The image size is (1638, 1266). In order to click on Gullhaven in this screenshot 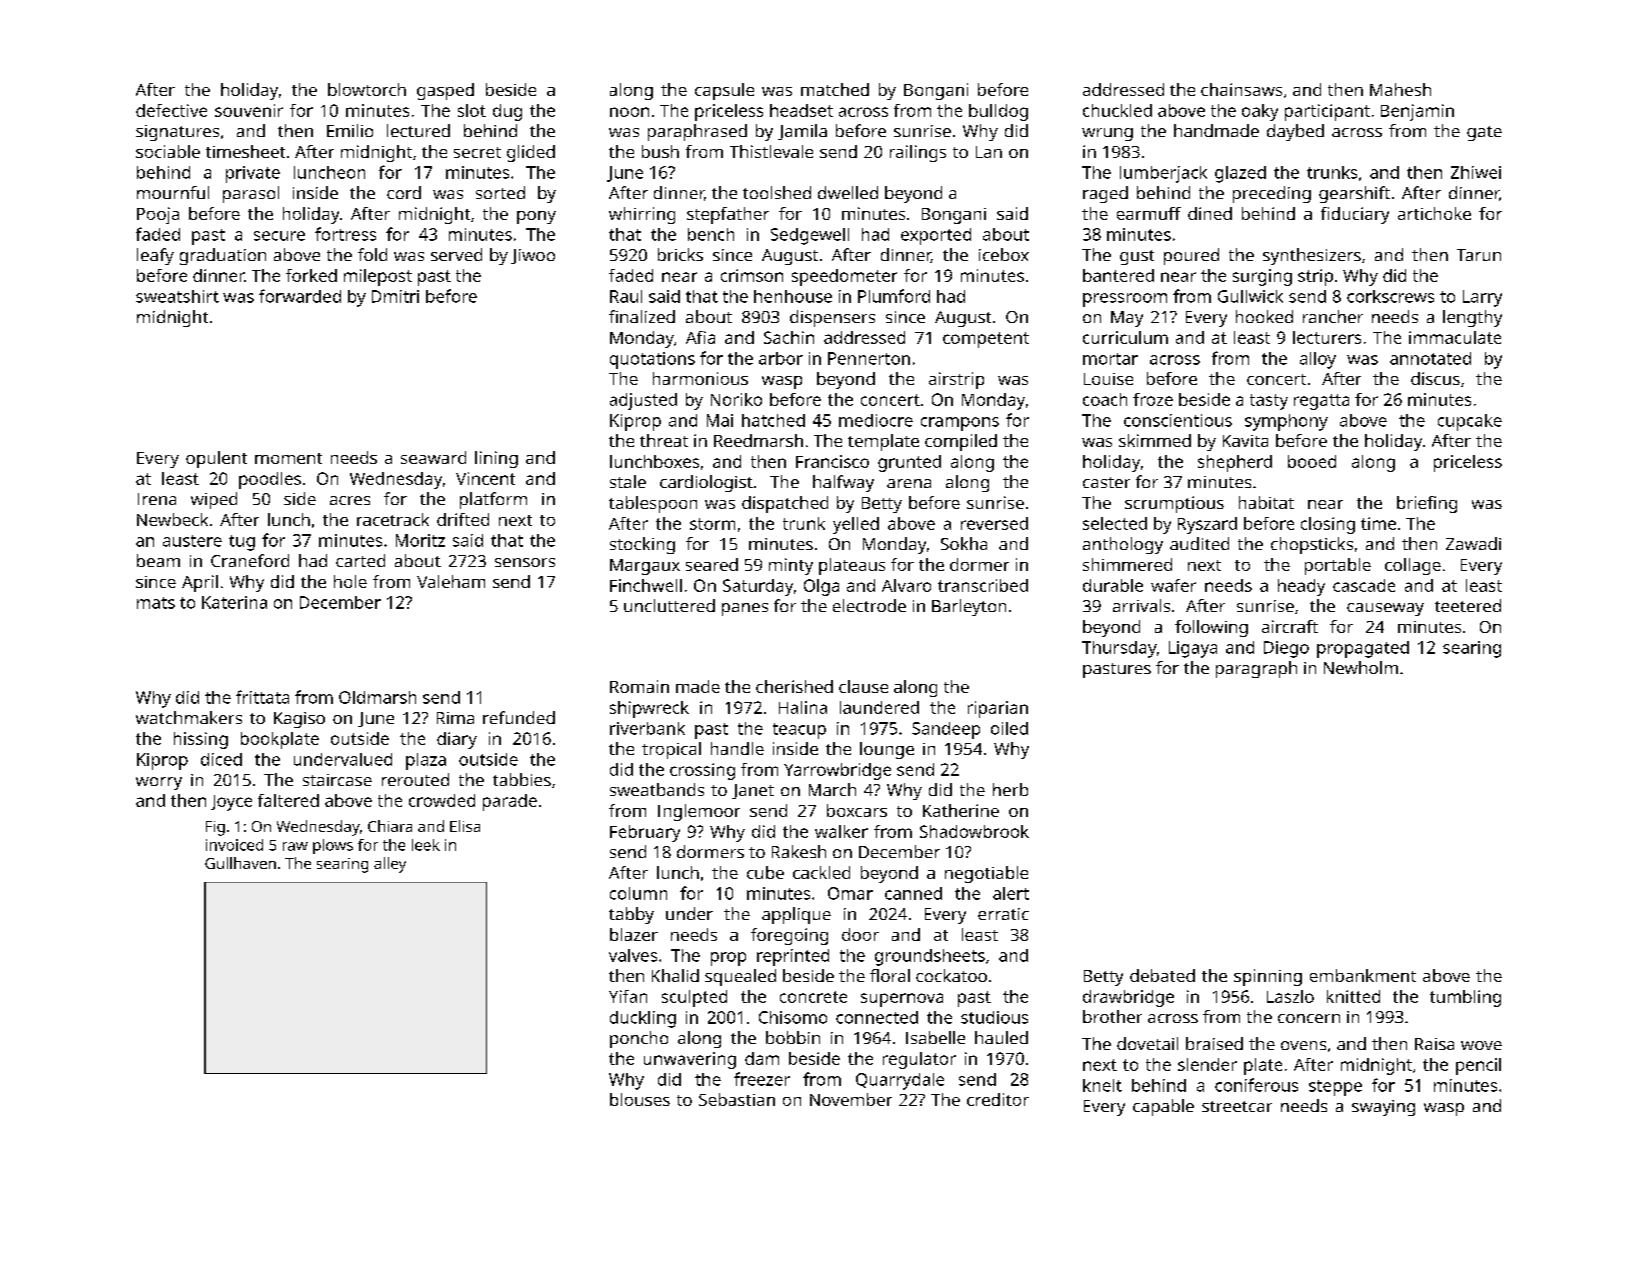, I will do `click(240, 863)`.
